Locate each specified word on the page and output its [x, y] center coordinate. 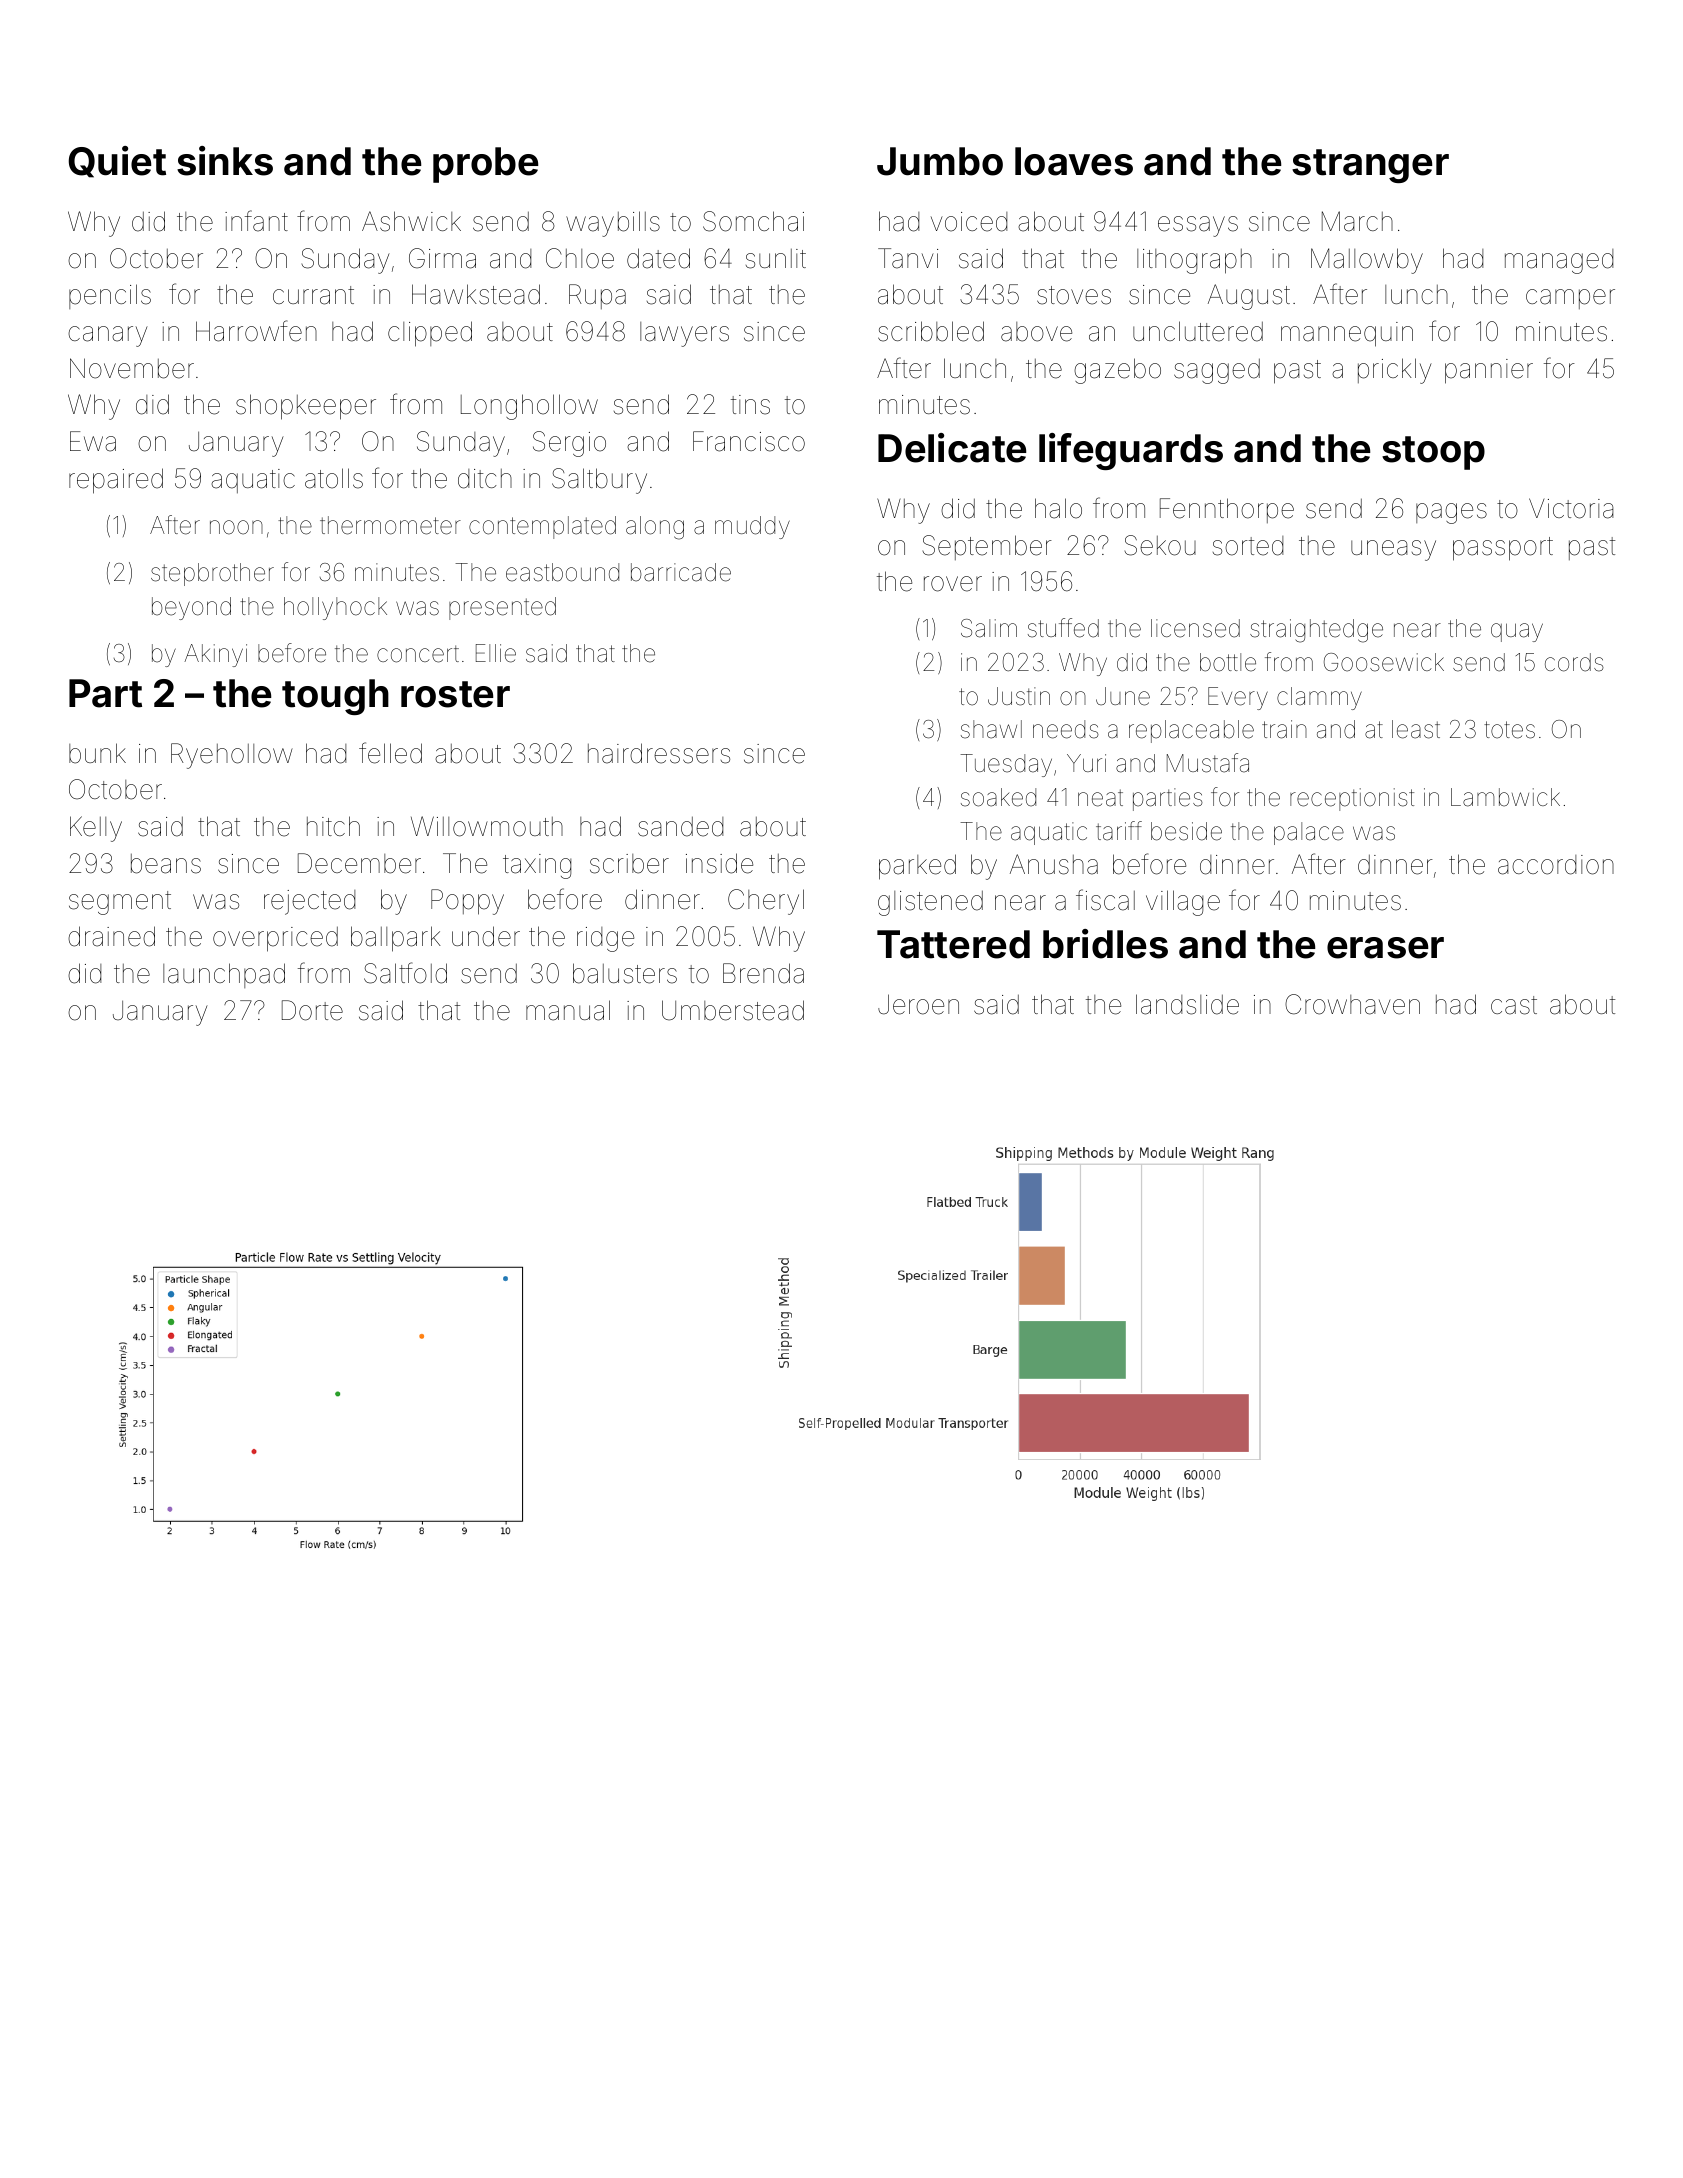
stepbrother [212, 574]
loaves [1074, 161]
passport [1503, 549]
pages [1451, 513]
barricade [681, 572]
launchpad [224, 975]
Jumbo [940, 161]
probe [485, 165]
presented [502, 608]
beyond [191, 608]
